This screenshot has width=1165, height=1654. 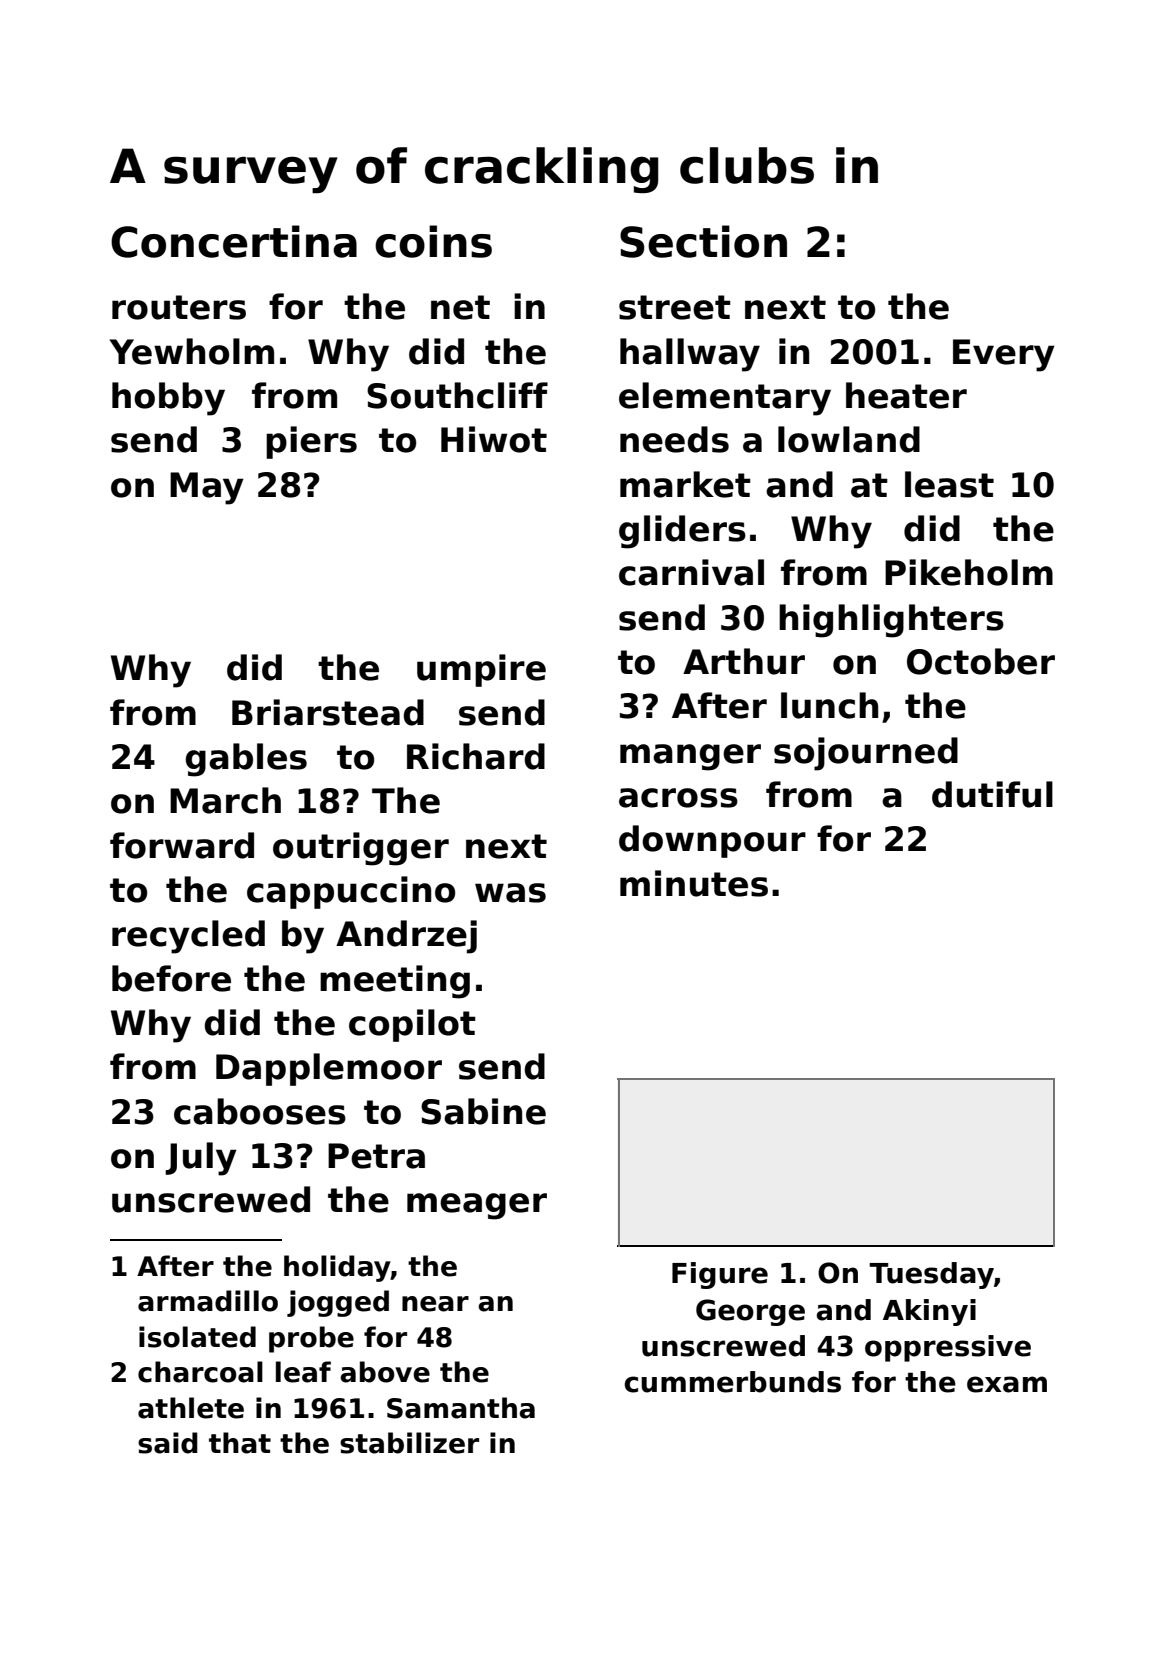 What do you see at coordinates (732, 1382) in the screenshot?
I see `cummerbunds` at bounding box center [732, 1382].
